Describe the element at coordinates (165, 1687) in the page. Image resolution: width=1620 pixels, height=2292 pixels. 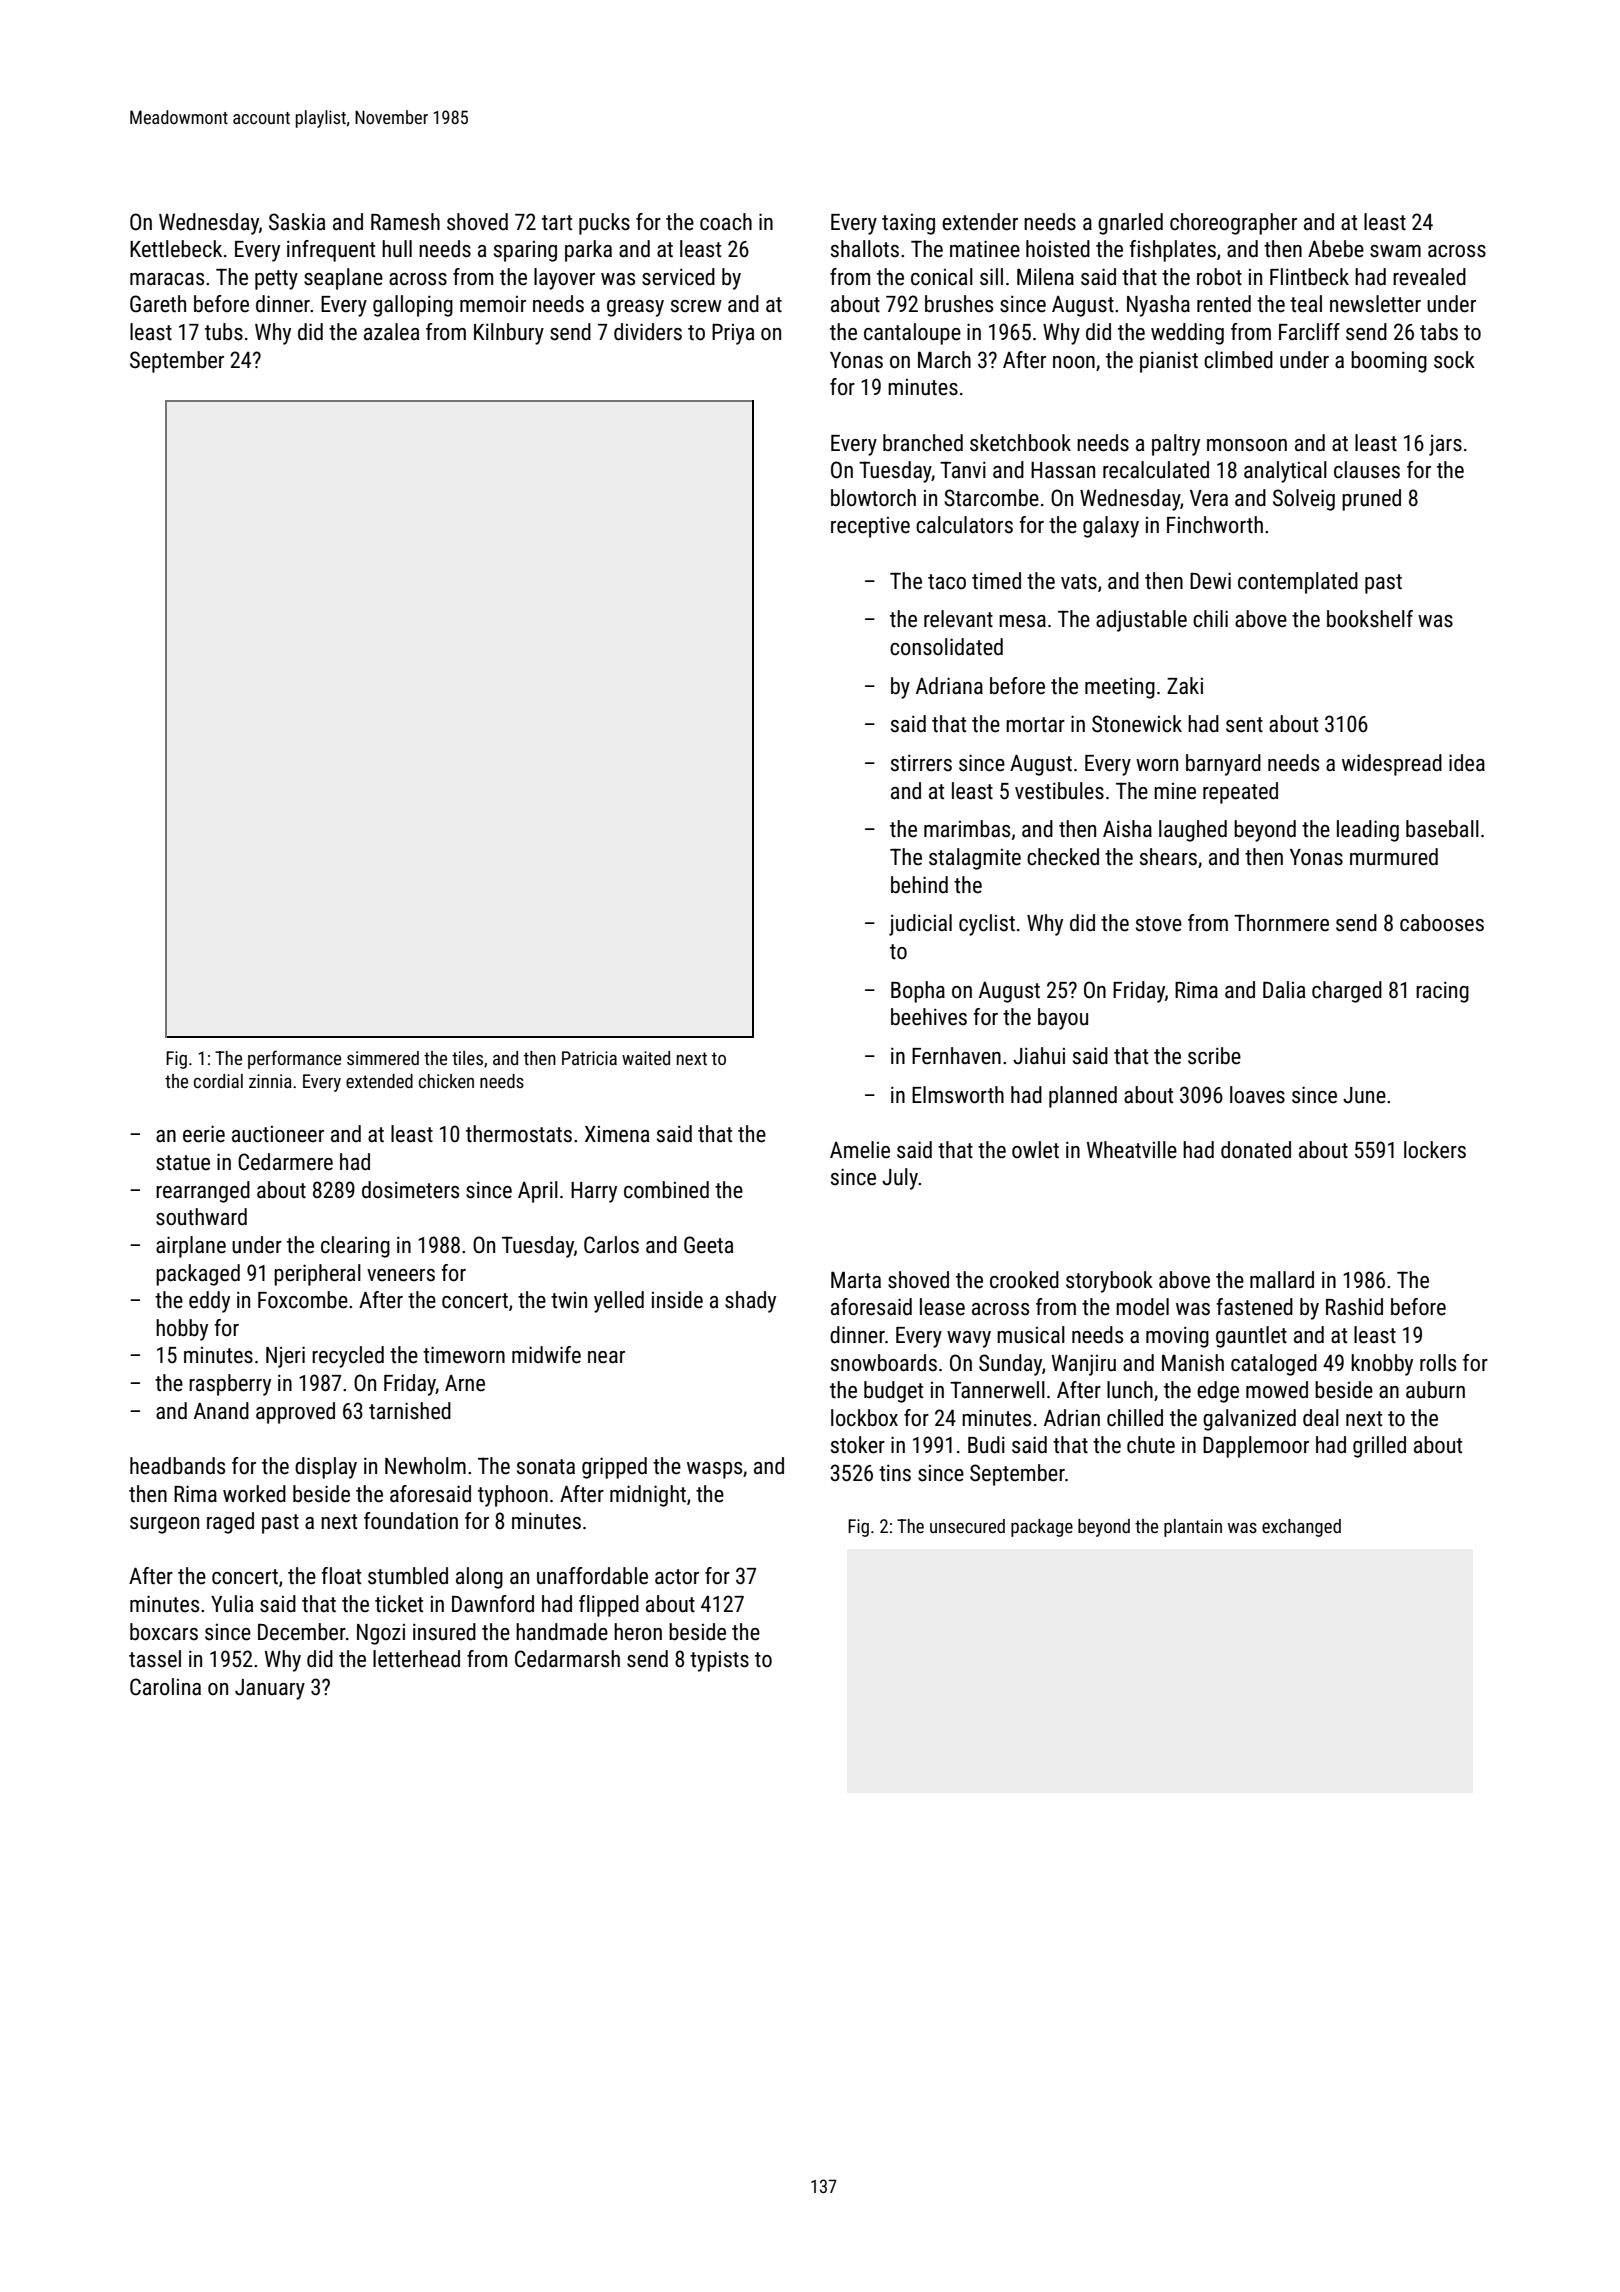
I see `Carolina` at that location.
